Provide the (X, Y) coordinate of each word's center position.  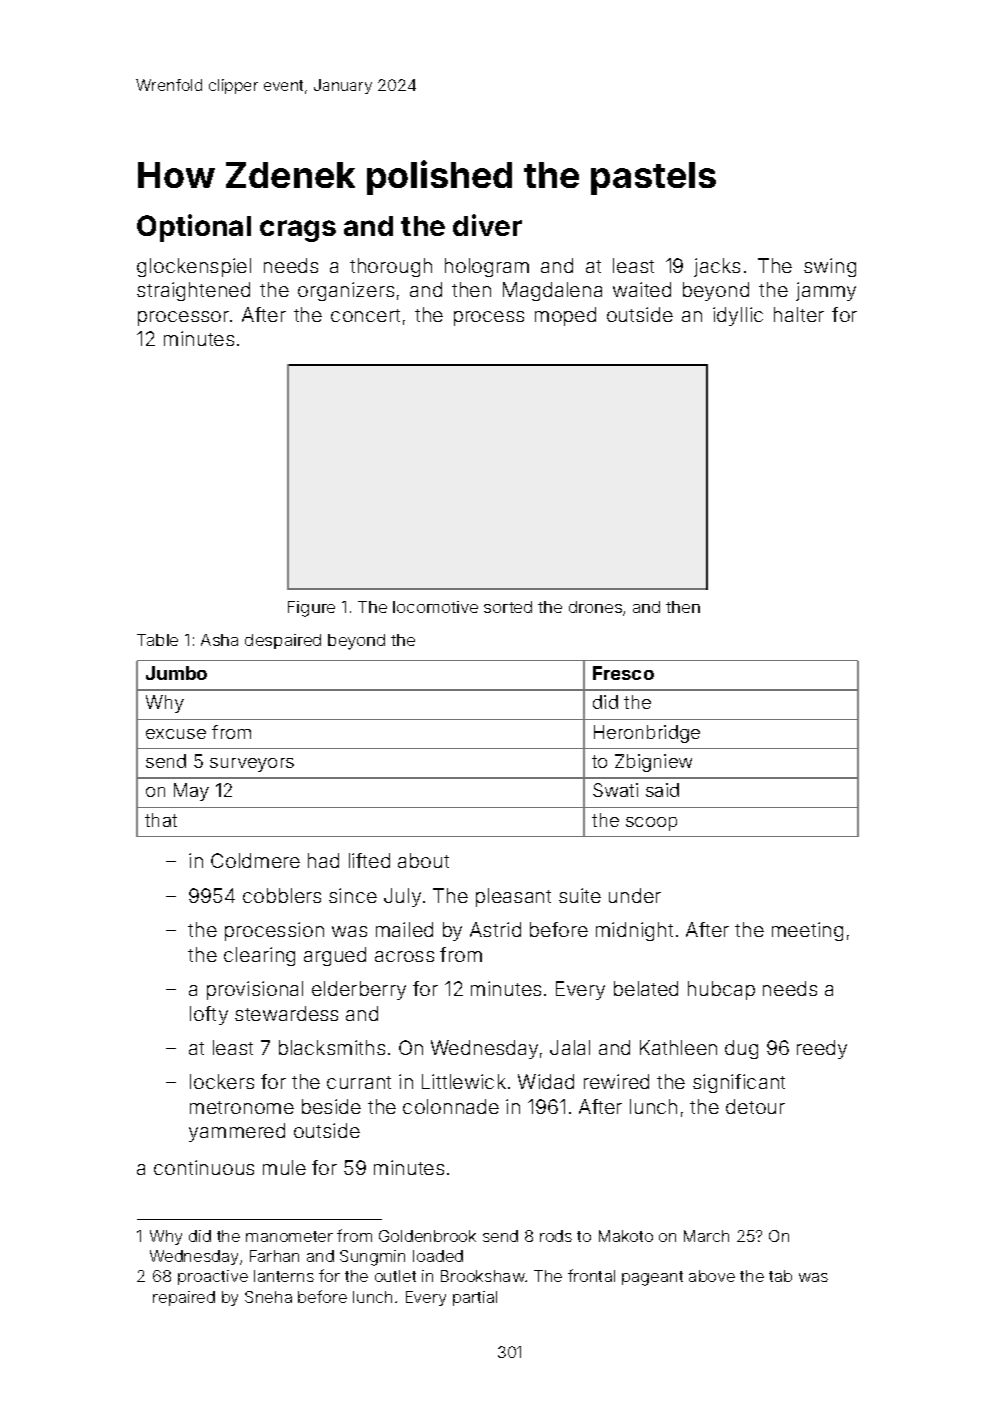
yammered (237, 1132)
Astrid (495, 929)
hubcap (721, 990)
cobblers (282, 895)
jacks (717, 267)
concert (365, 315)
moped (565, 316)
